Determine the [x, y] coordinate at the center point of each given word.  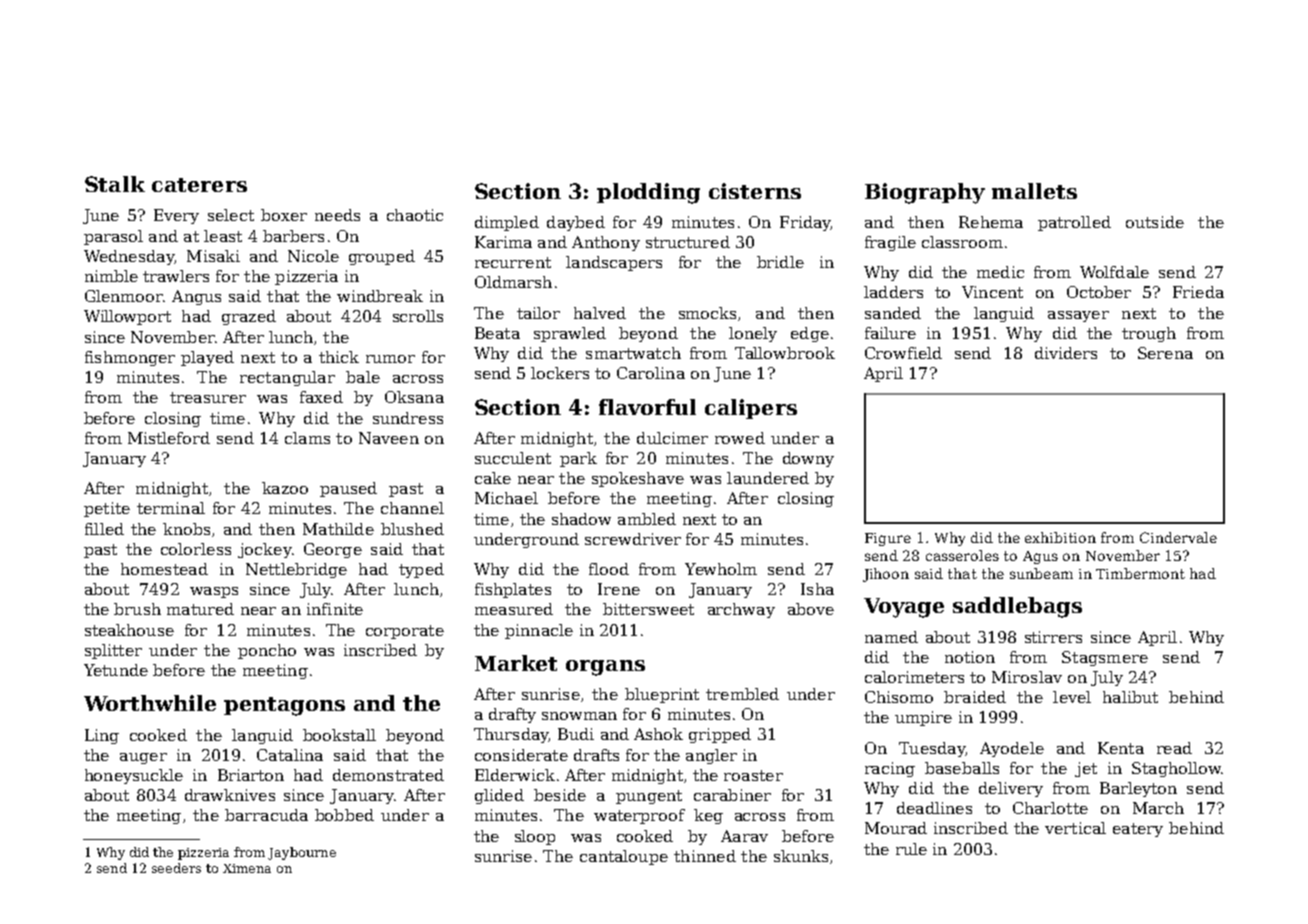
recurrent [513, 262]
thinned [705, 856]
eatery [1138, 830]
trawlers [176, 276]
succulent [513, 458]
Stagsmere [1105, 658]
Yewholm [721, 569]
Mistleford [169, 438]
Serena [1165, 353]
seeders [176, 868]
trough [1149, 334]
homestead [164, 569]
